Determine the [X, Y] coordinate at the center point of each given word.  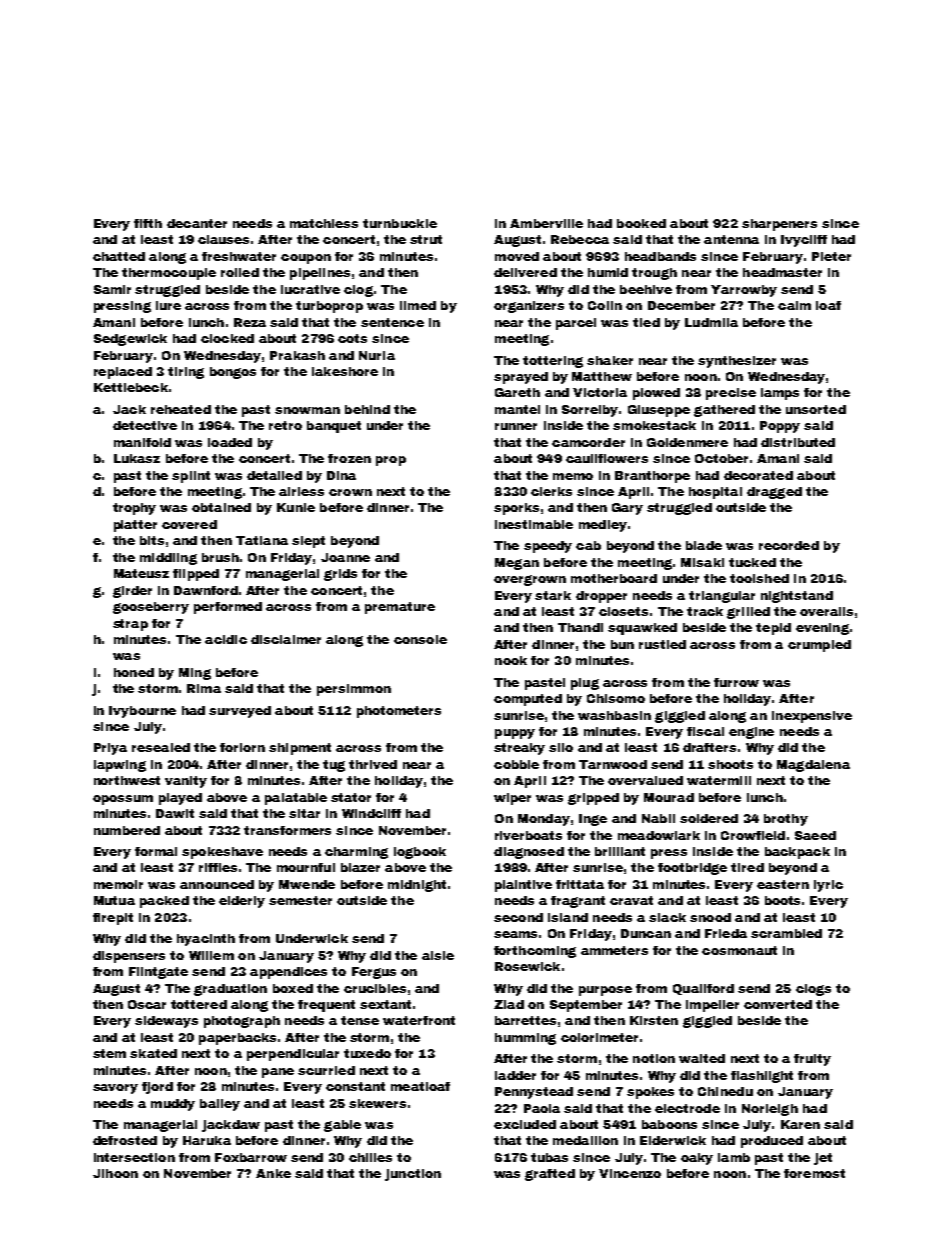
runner [516, 426]
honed [134, 672]
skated [153, 1053]
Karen [800, 1124]
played [180, 799]
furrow [736, 682]
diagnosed [529, 853]
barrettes [525, 1020]
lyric [828, 886]
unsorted [816, 409]
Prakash [297, 355]
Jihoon [115, 1173]
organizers [529, 307]
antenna [731, 239]
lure [168, 305]
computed [528, 700]
